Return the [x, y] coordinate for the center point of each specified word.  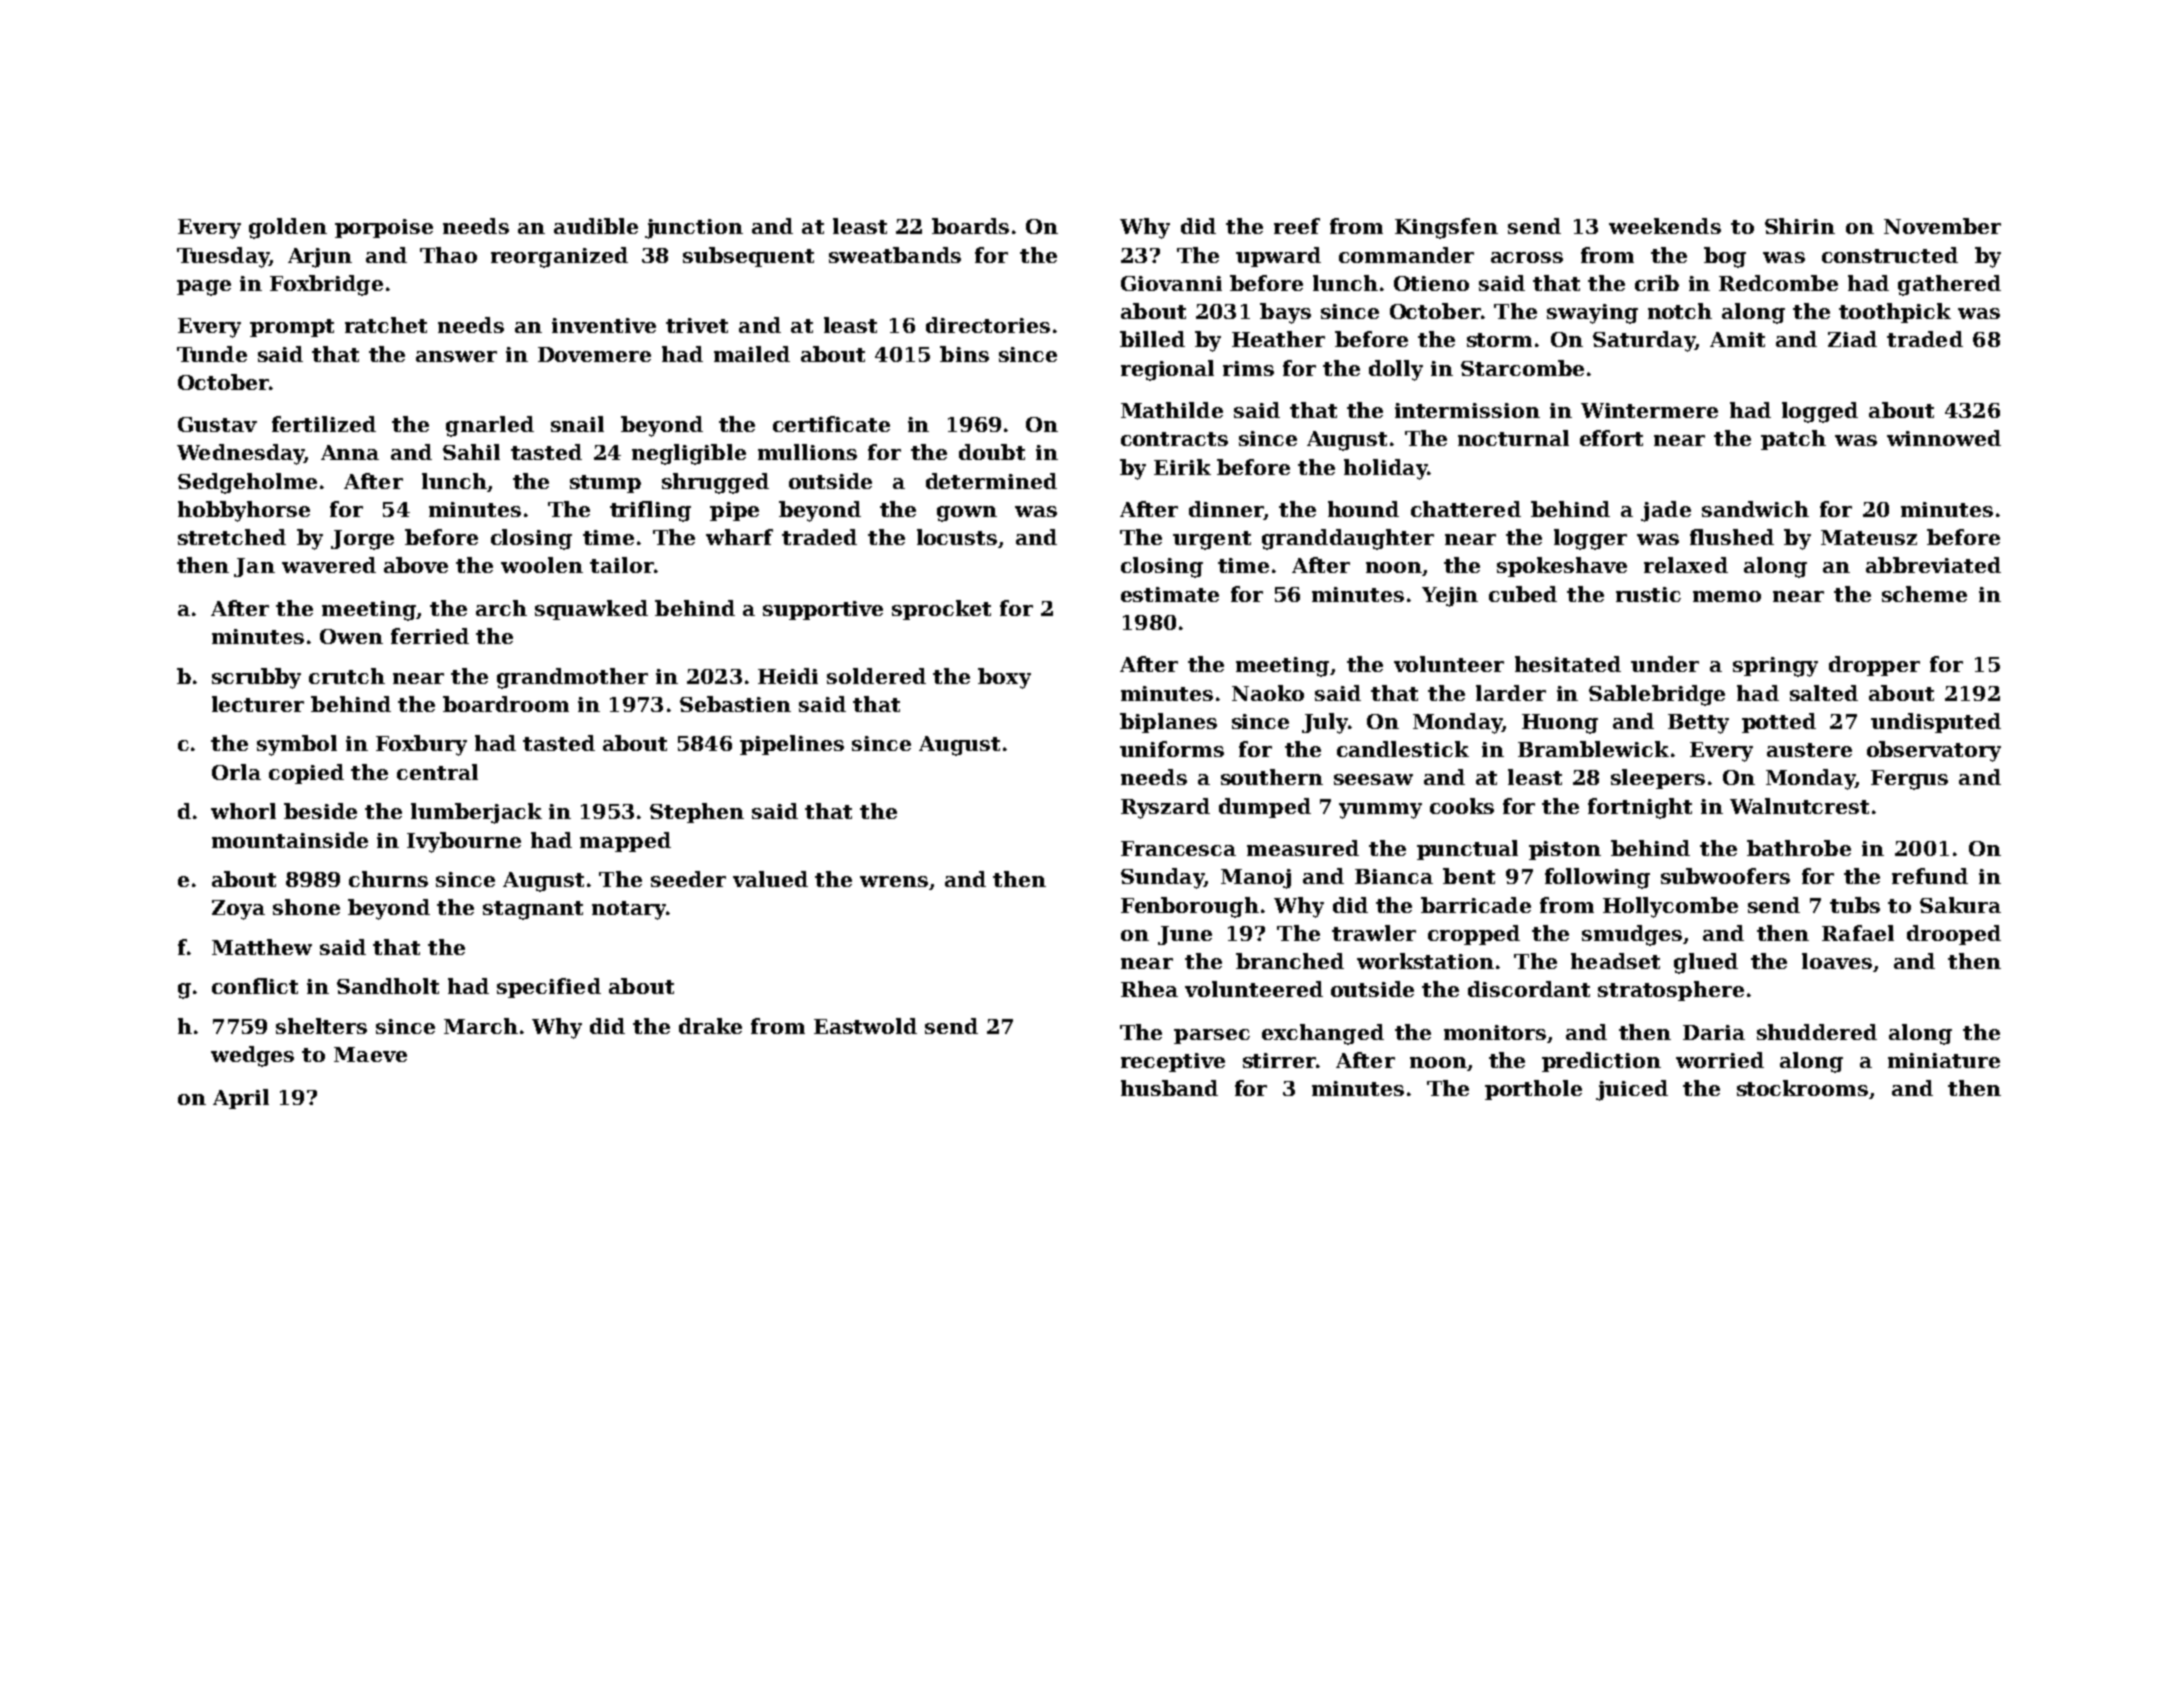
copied [306, 774]
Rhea [1149, 989]
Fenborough [1190, 907]
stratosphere [1671, 991]
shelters [321, 1026]
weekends [1665, 226]
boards [970, 226]
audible [596, 226]
